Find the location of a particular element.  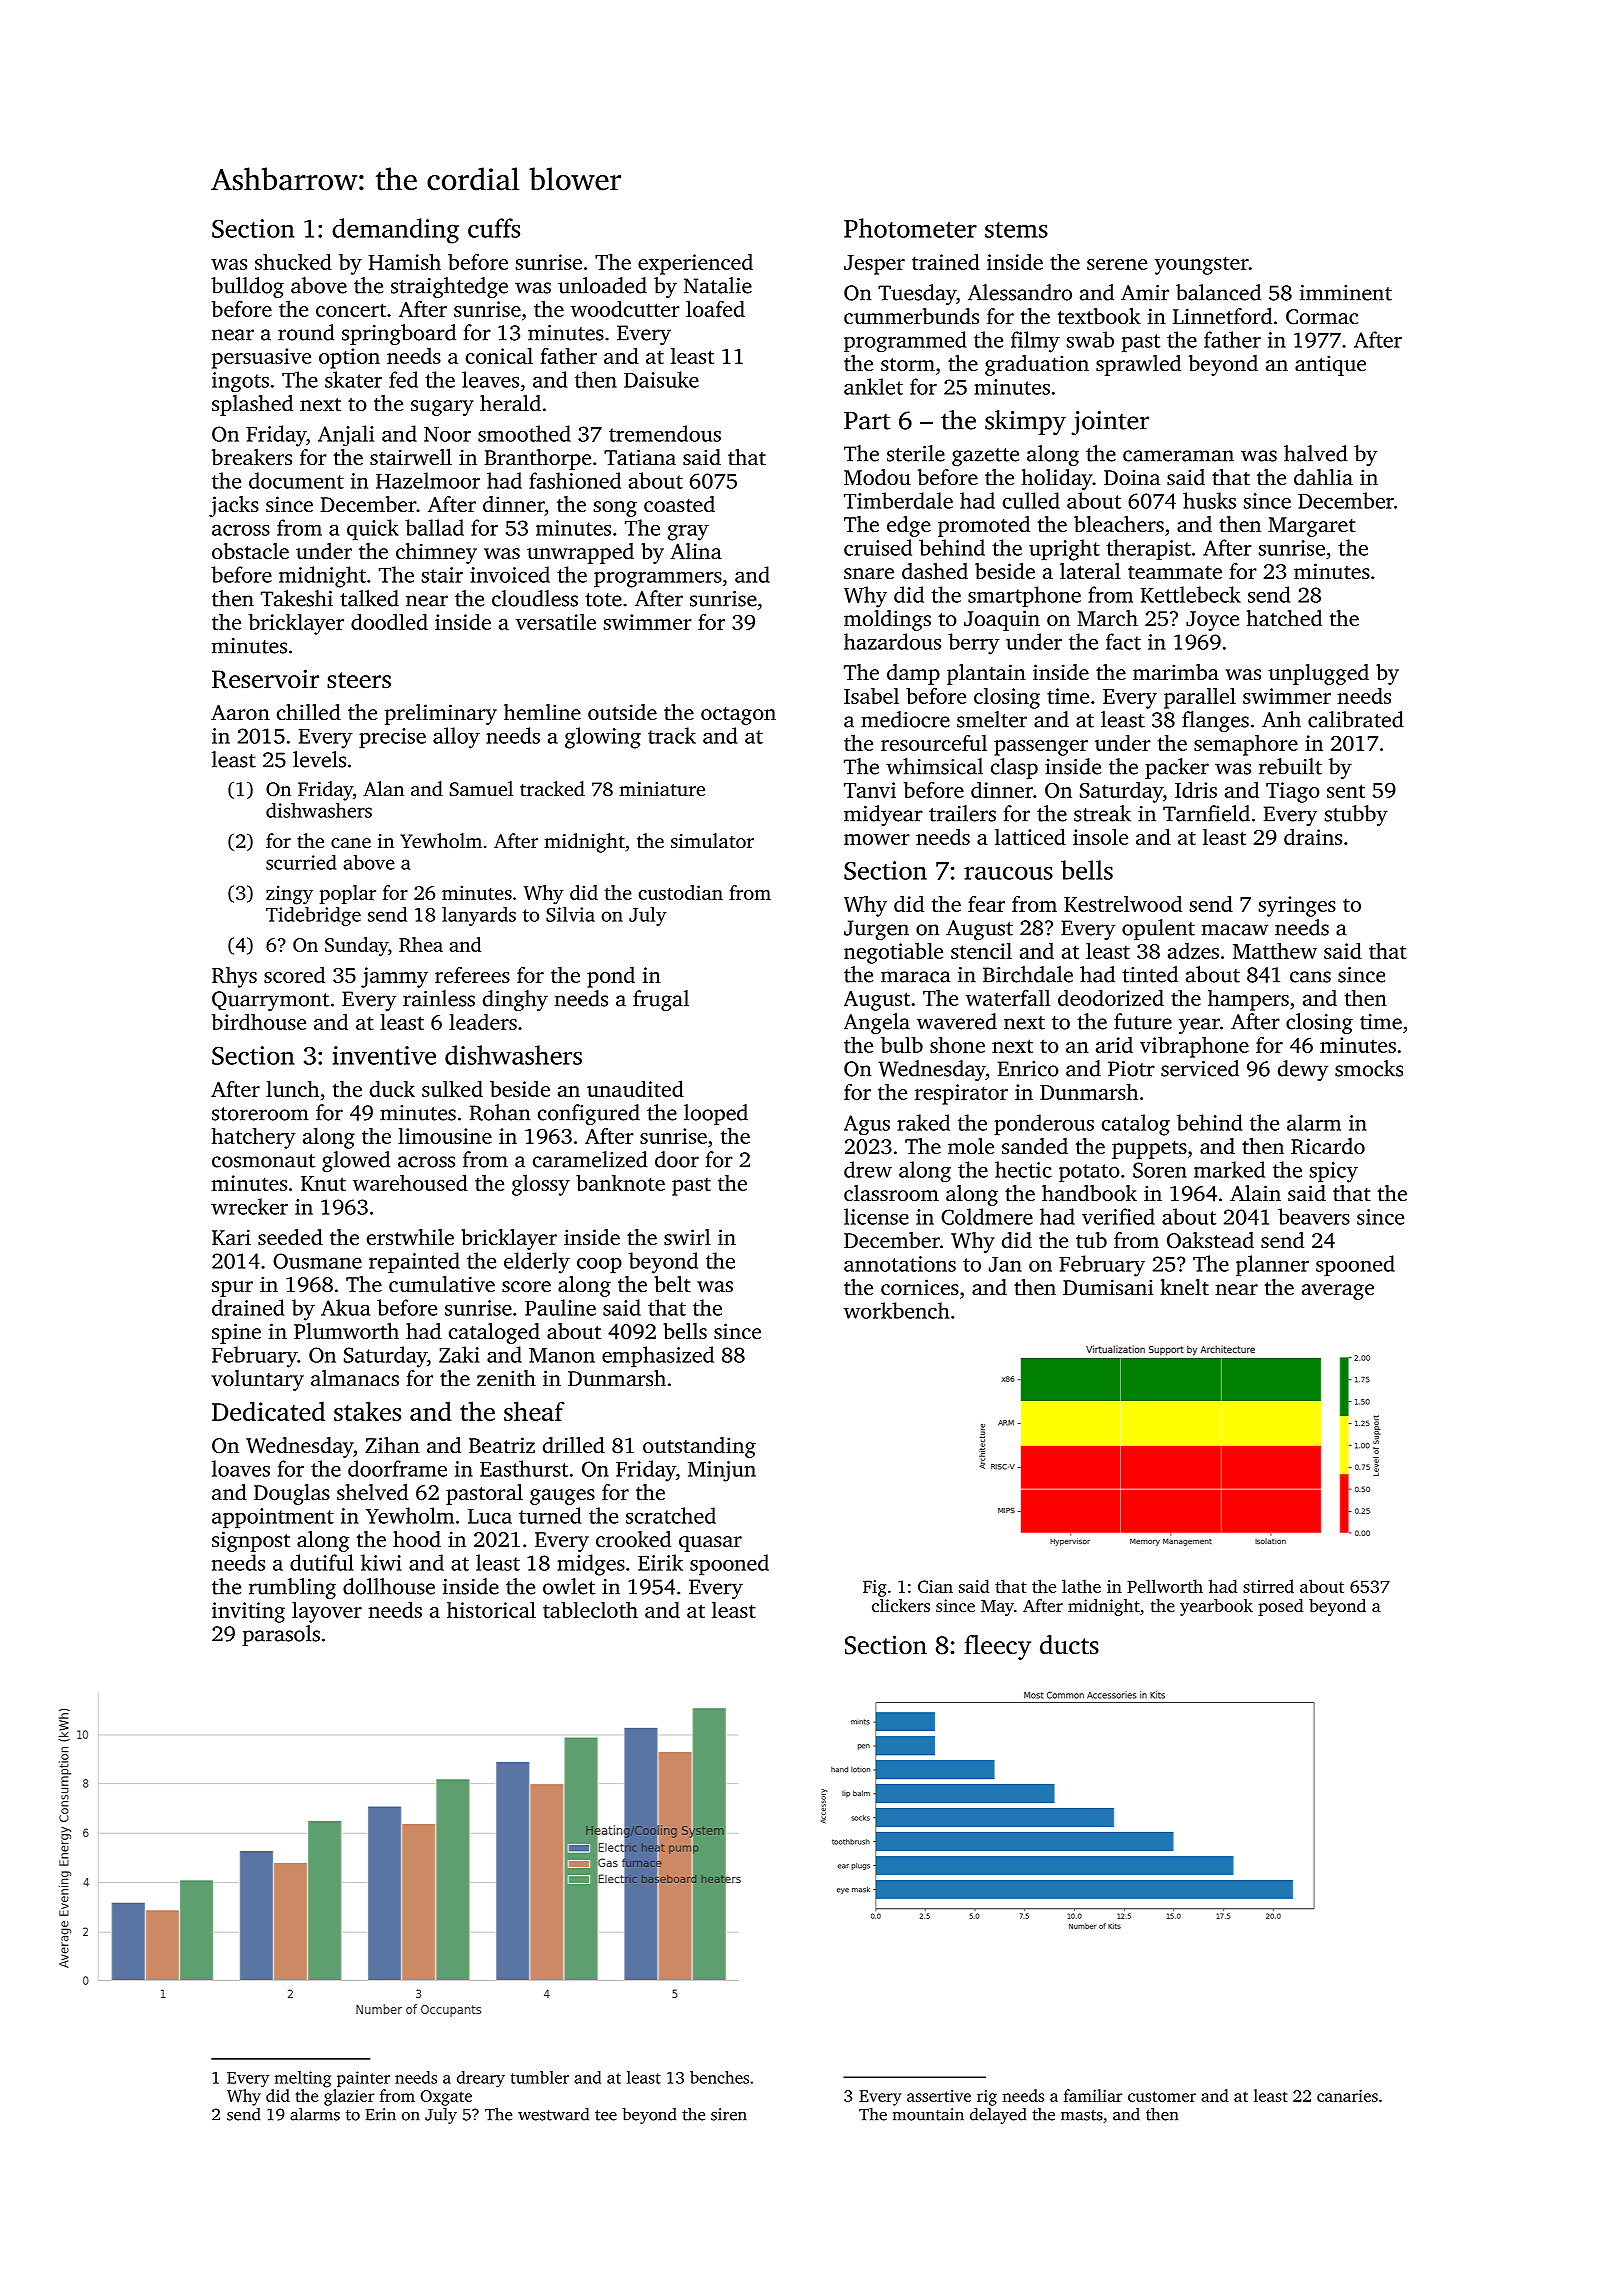

Coldmere is located at coordinates (987, 1216).
